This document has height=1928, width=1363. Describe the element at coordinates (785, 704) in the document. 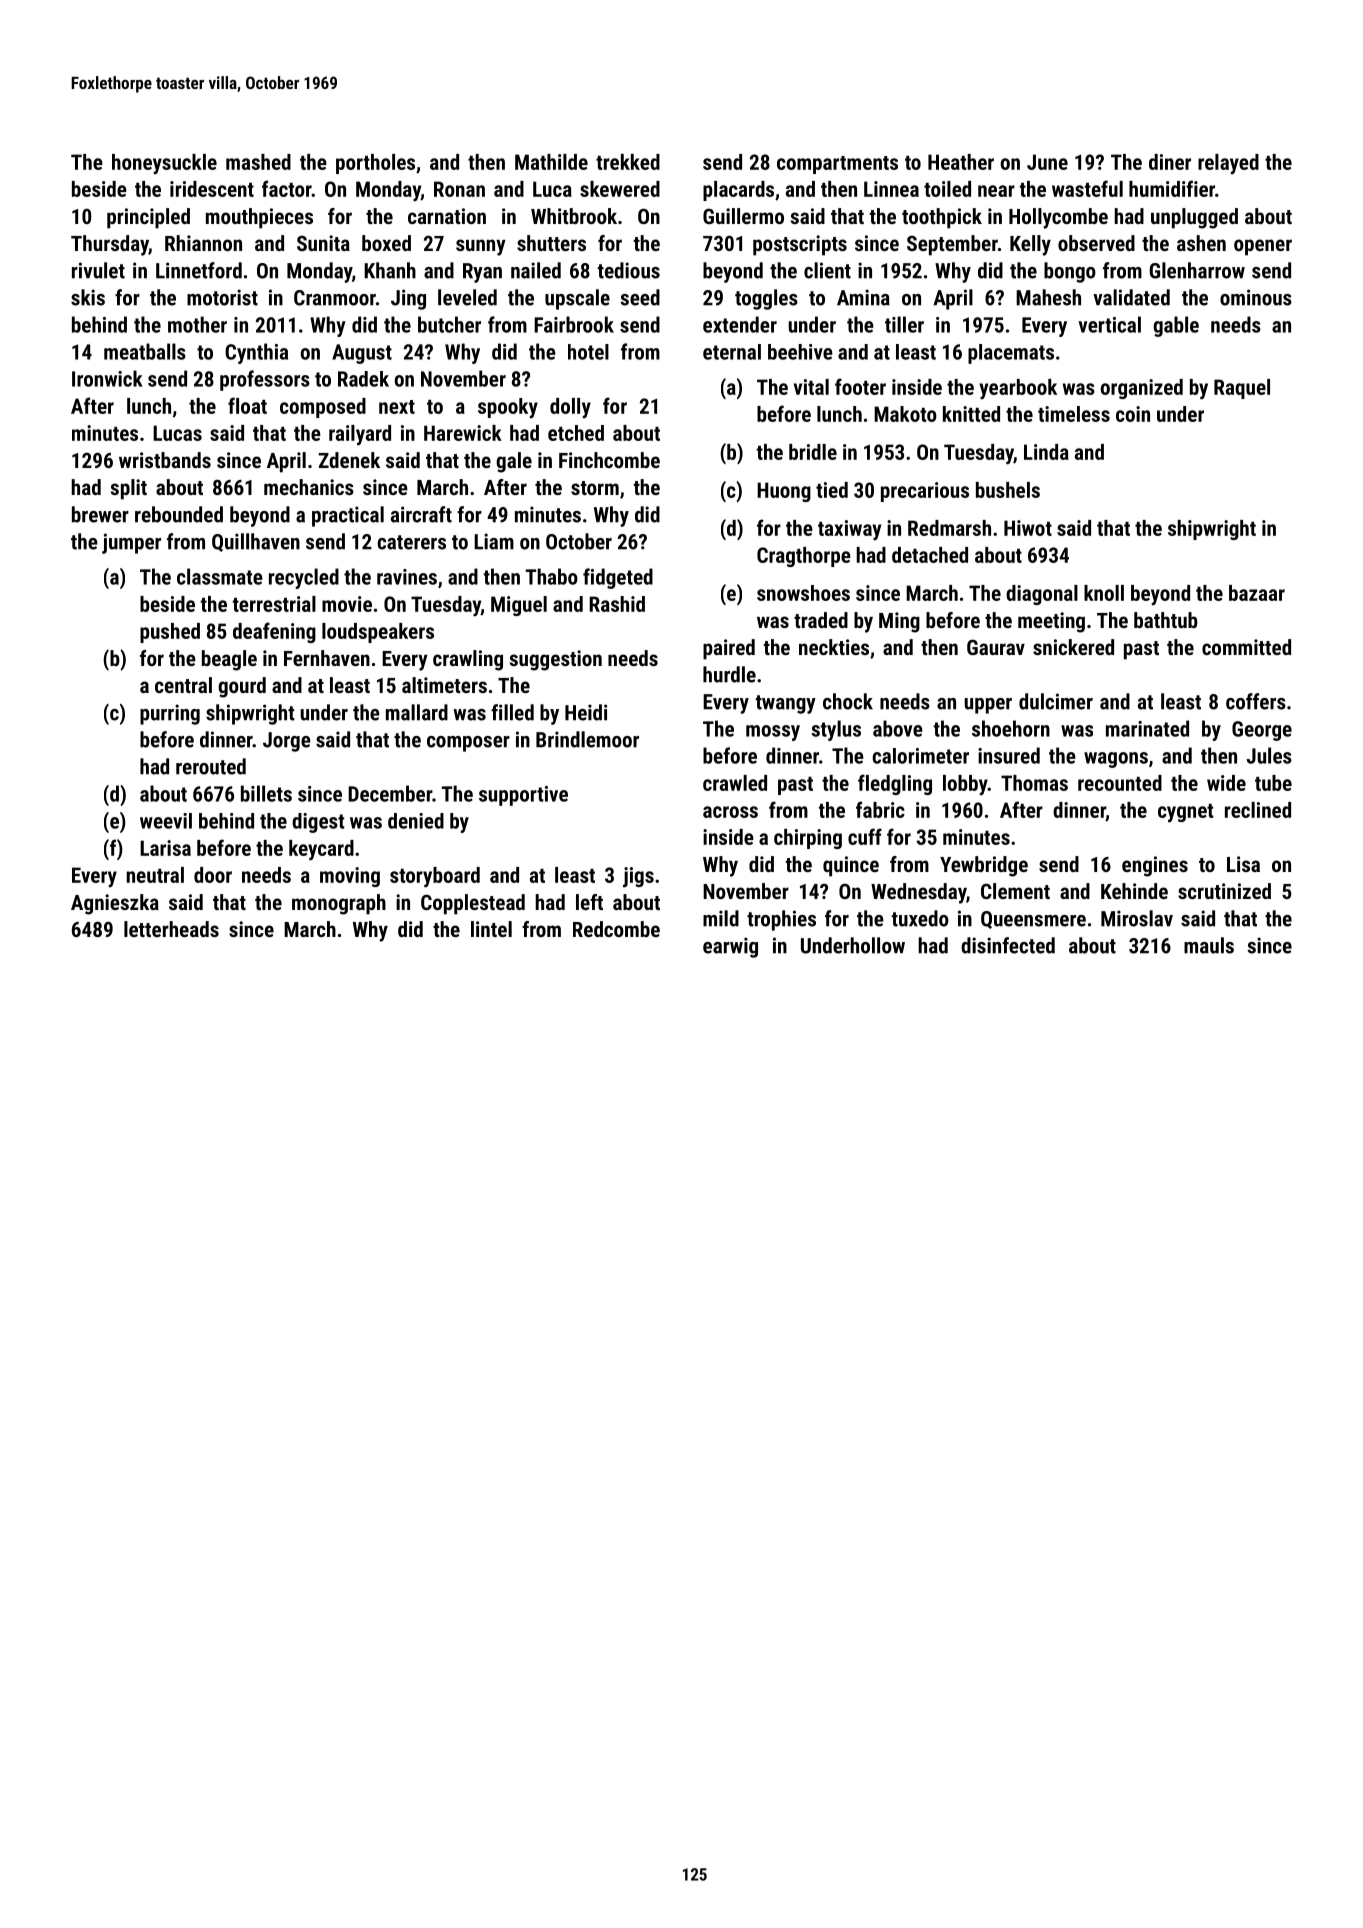

I see `twangy` at that location.
